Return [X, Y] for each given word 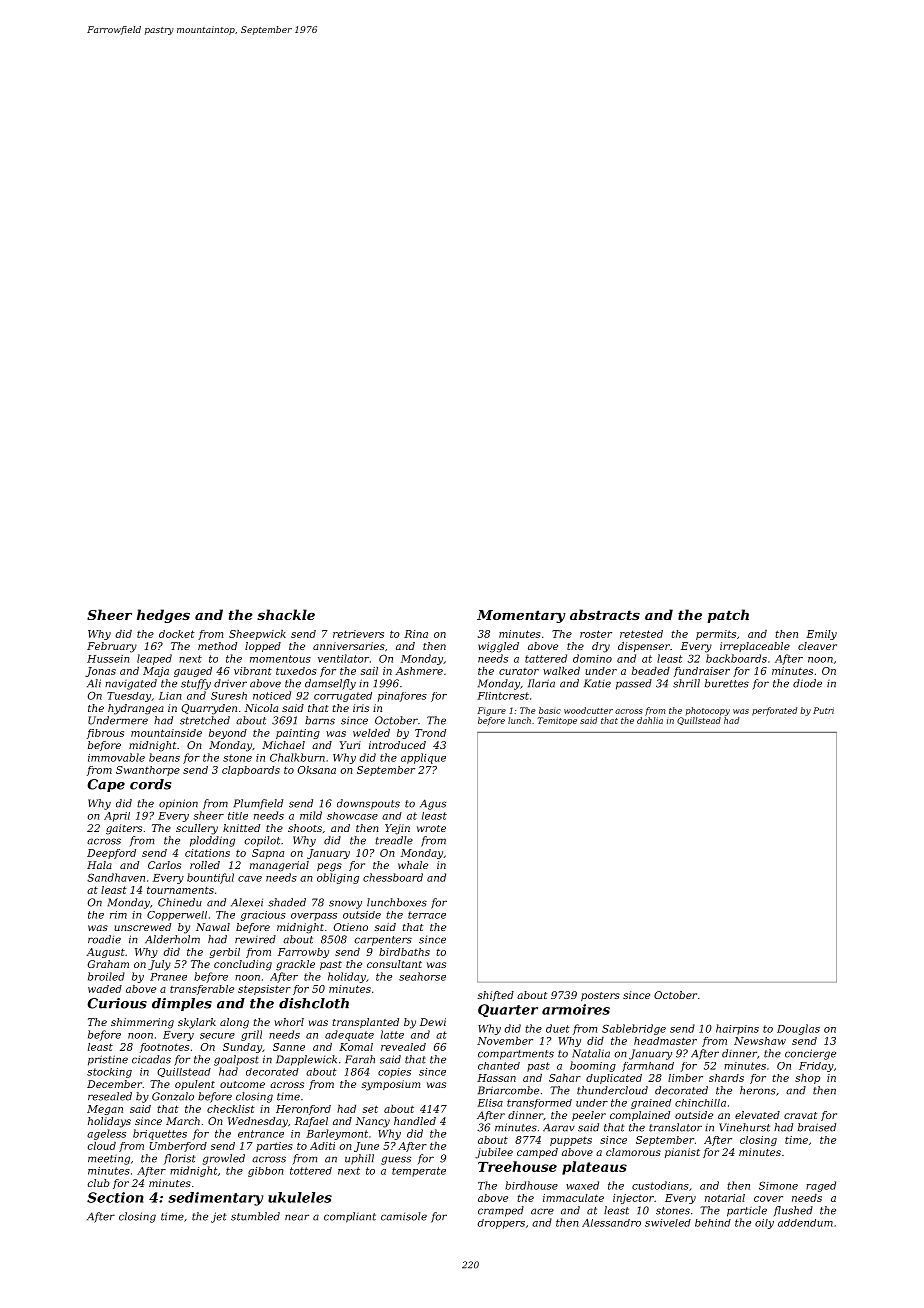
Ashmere [419, 671]
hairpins [737, 1029]
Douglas [798, 1029]
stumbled [255, 1216]
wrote [431, 828]
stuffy [196, 684]
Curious [117, 1003]
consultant [394, 964]
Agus [433, 804]
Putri [823, 710]
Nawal [213, 927]
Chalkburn [297, 757]
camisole [404, 1216]
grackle [295, 965]
